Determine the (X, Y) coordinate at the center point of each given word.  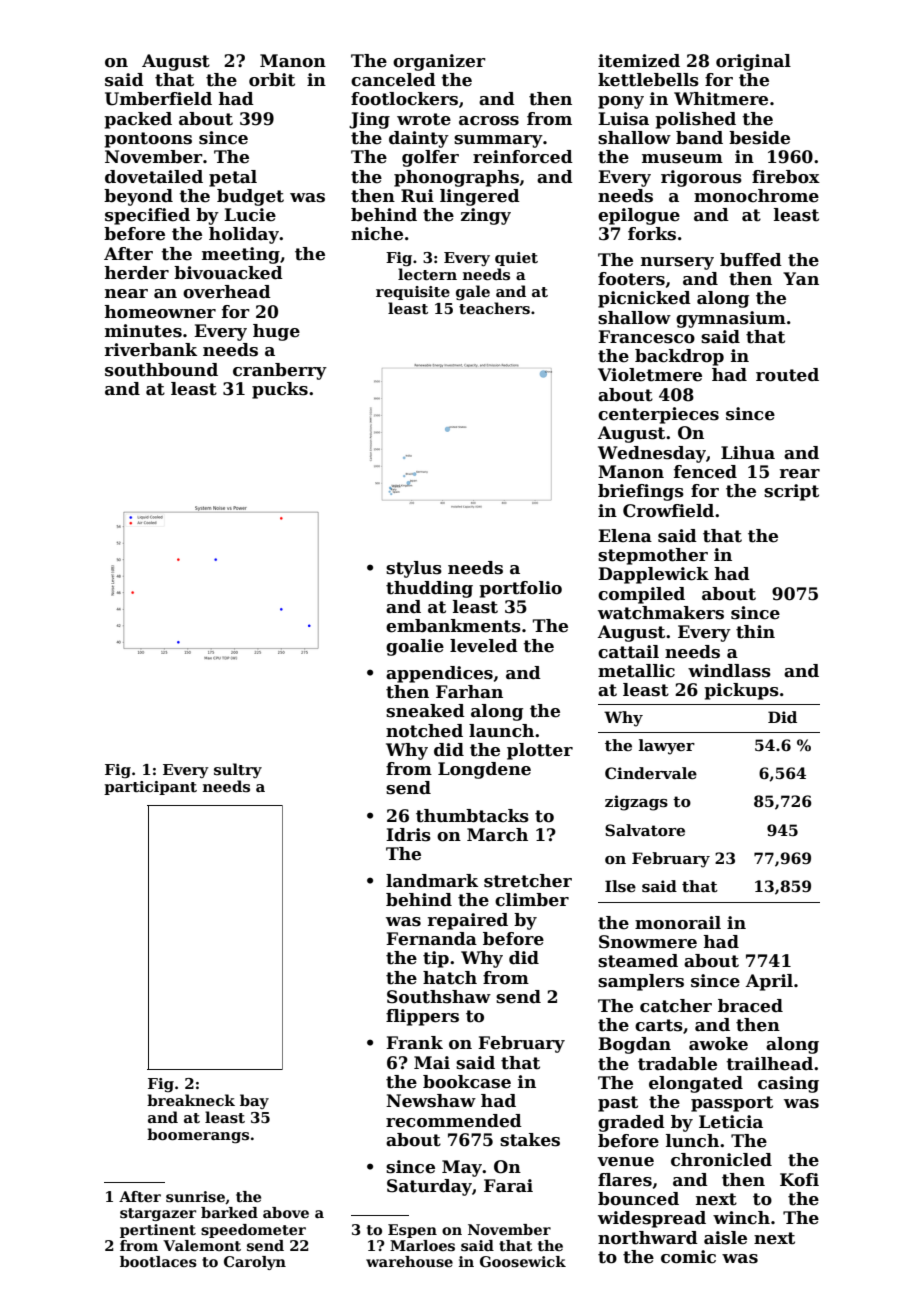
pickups (741, 691)
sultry (238, 770)
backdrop (679, 357)
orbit (272, 80)
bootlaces (158, 1261)
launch (501, 731)
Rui (417, 196)
